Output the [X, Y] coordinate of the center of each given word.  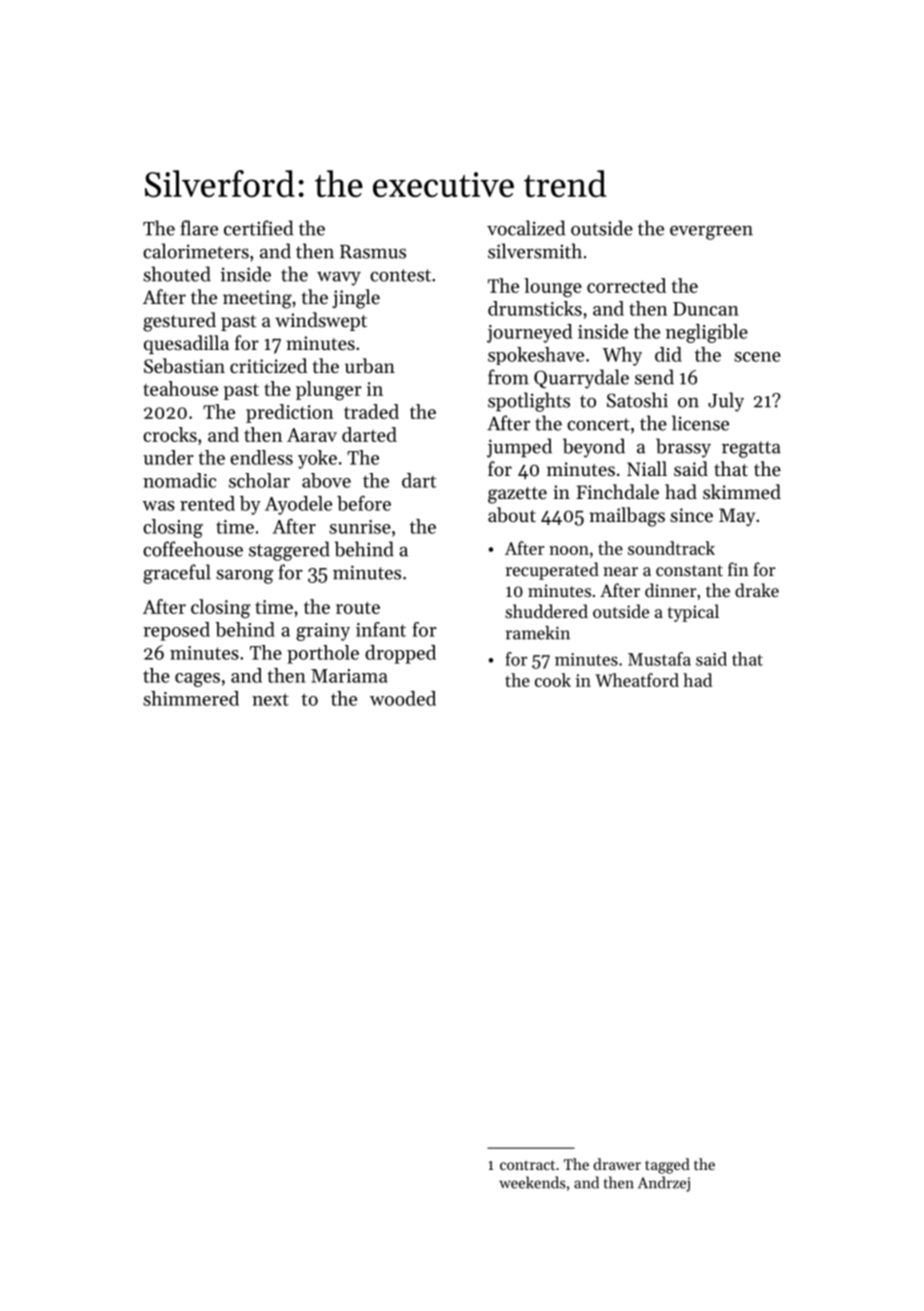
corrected [626, 285]
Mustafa [659, 659]
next [270, 699]
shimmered [191, 698]
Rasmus [373, 252]
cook [553, 680]
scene [757, 357]
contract [527, 1165]
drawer [617, 1164]
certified [258, 228]
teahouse [180, 388]
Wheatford [637, 680]
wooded [403, 698]
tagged [667, 1166]
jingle [356, 299]
